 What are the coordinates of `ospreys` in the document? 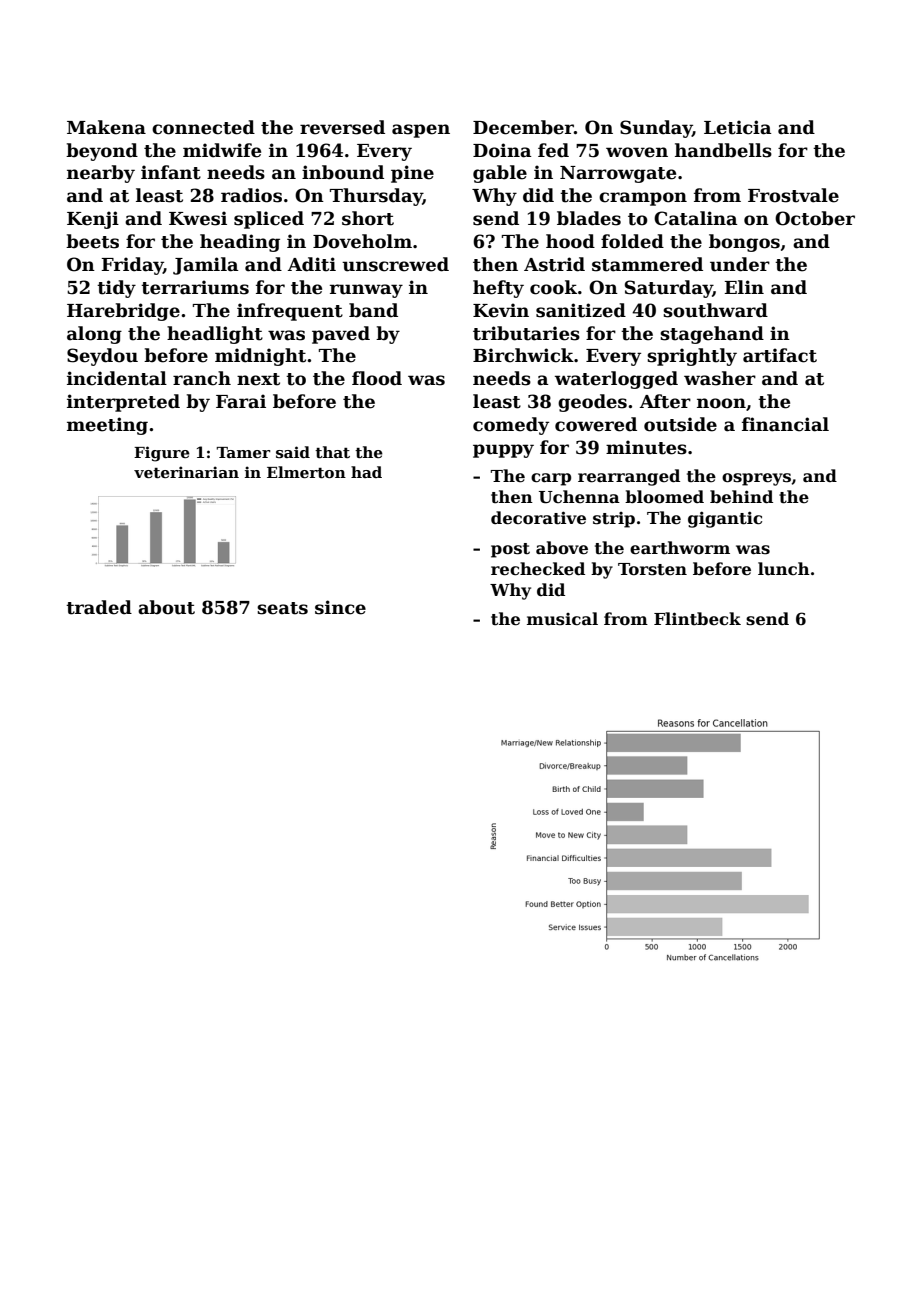 It's located at (756, 479).
